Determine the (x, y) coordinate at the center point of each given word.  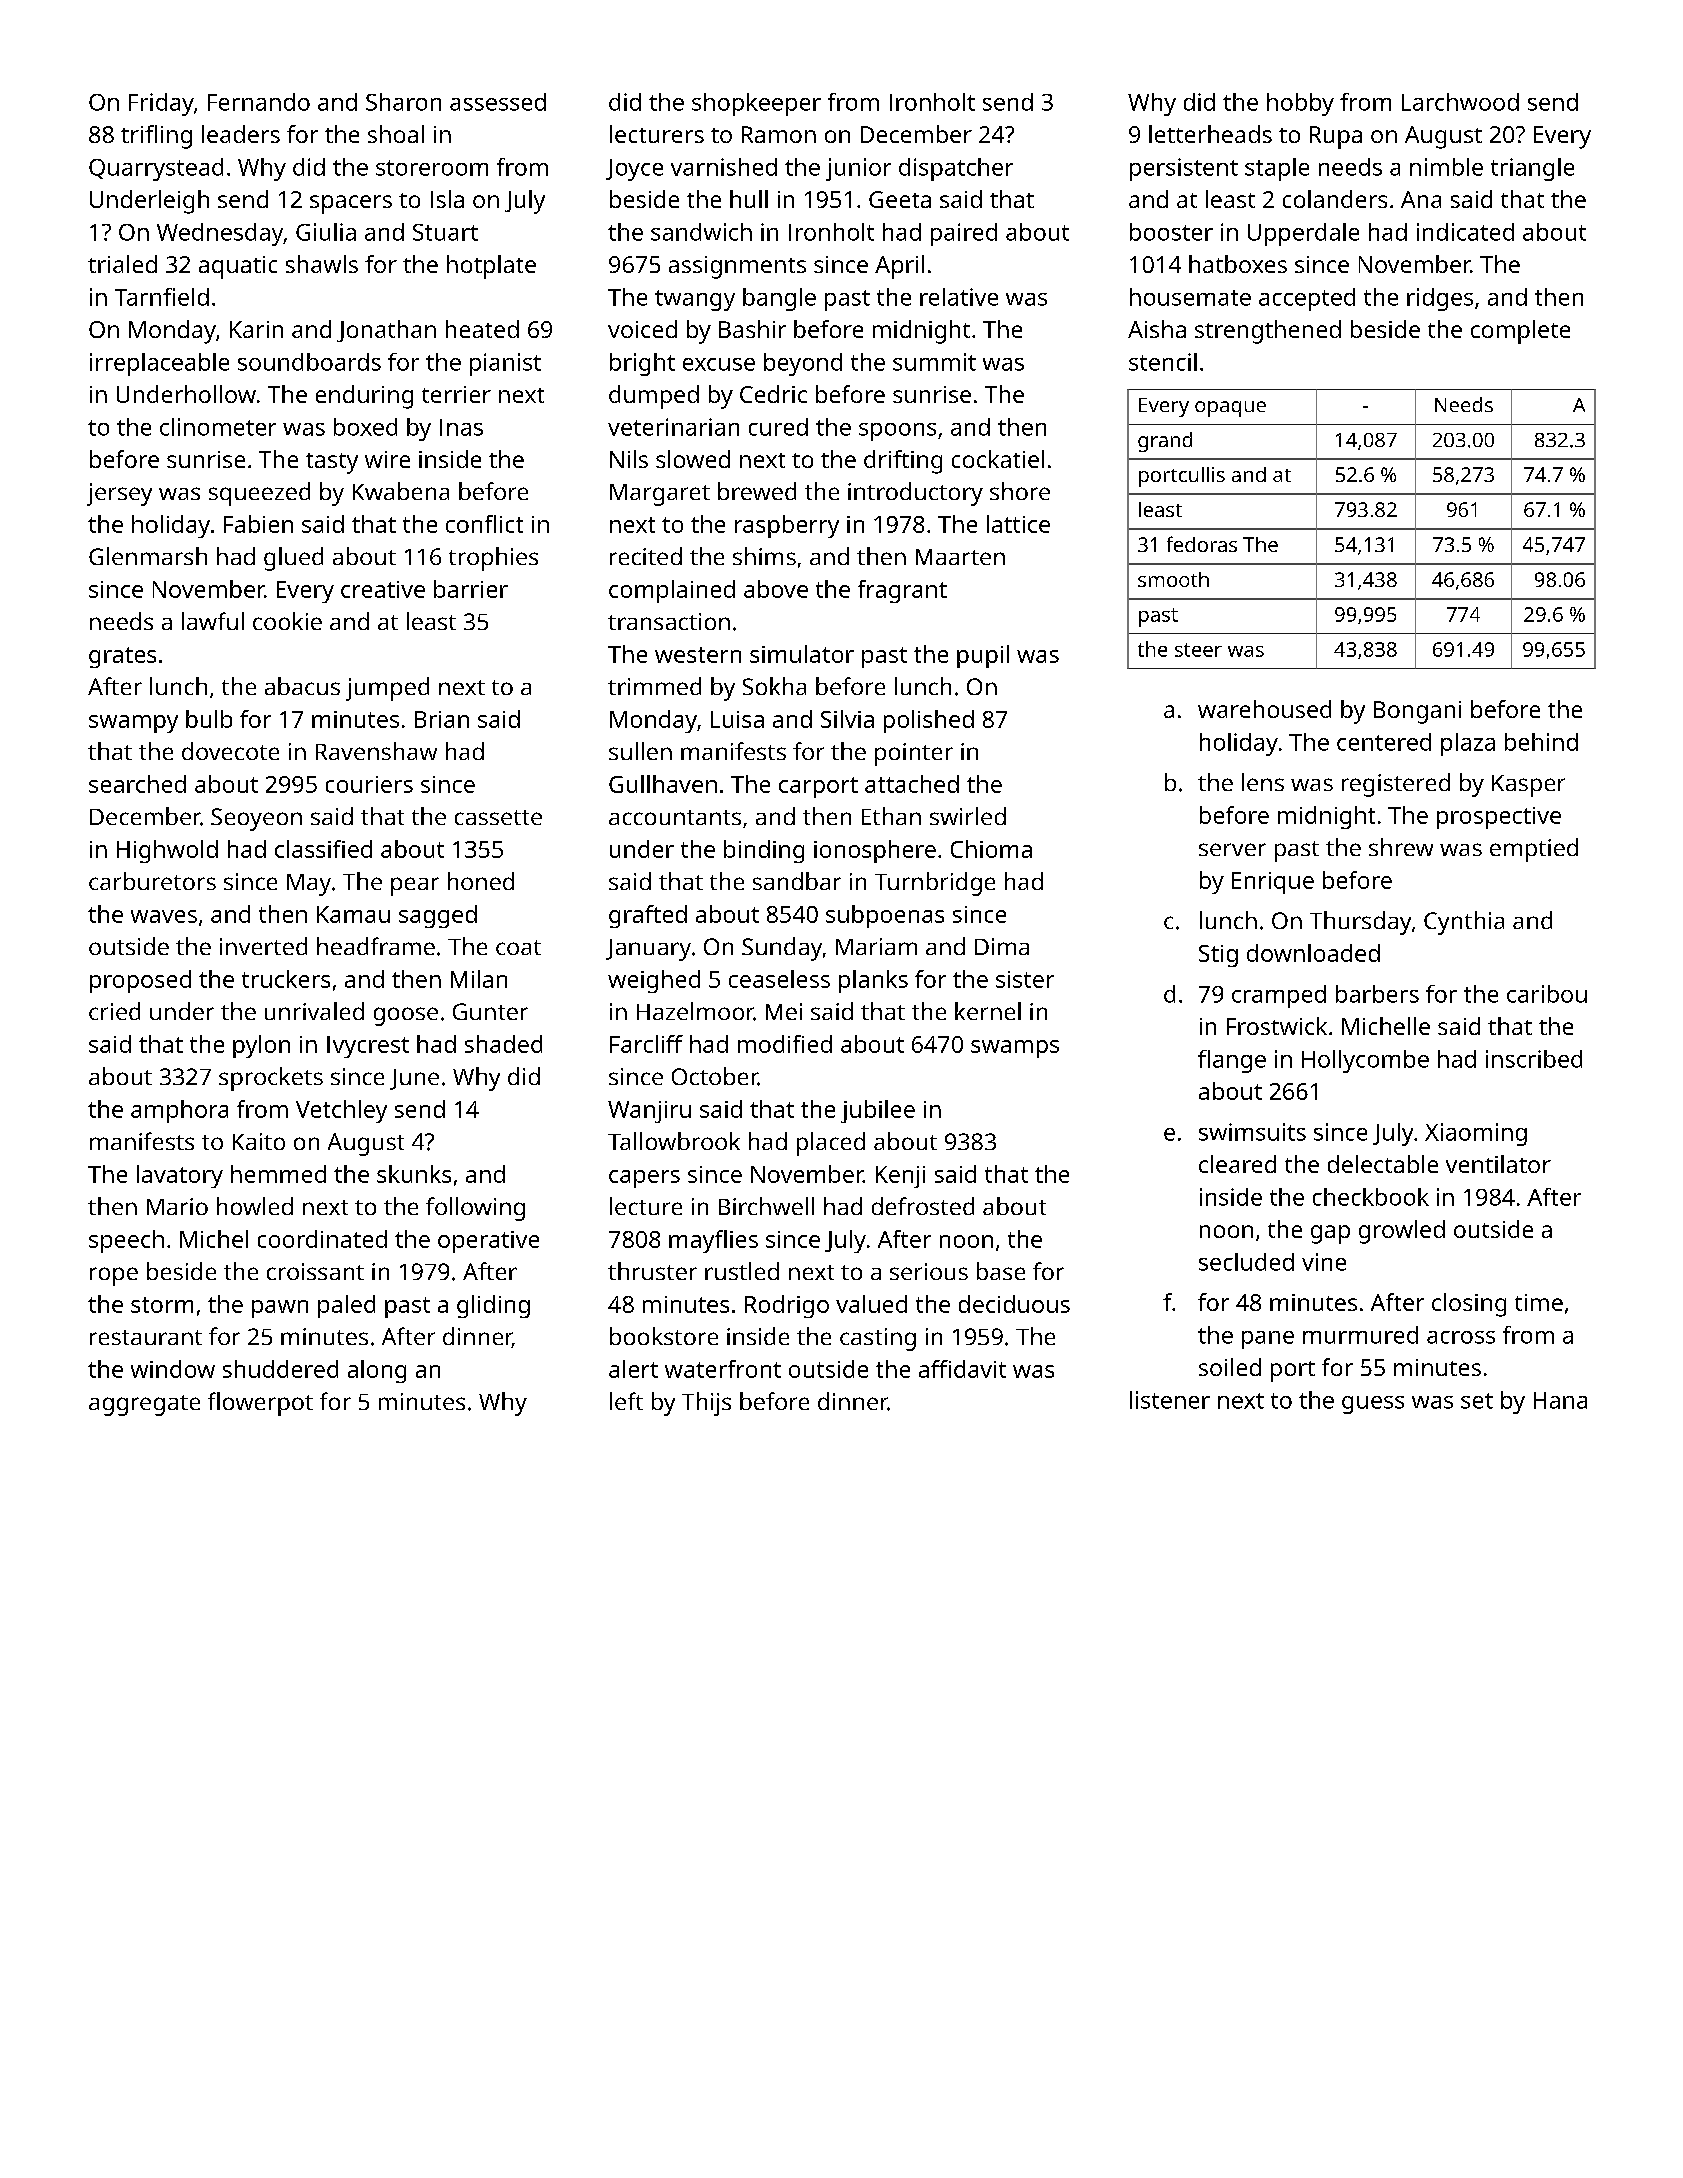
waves (164, 916)
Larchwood (1460, 102)
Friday (161, 104)
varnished (724, 167)
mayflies (713, 1241)
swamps (1015, 1049)
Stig (1218, 956)
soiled (1230, 1367)
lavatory (180, 1176)
